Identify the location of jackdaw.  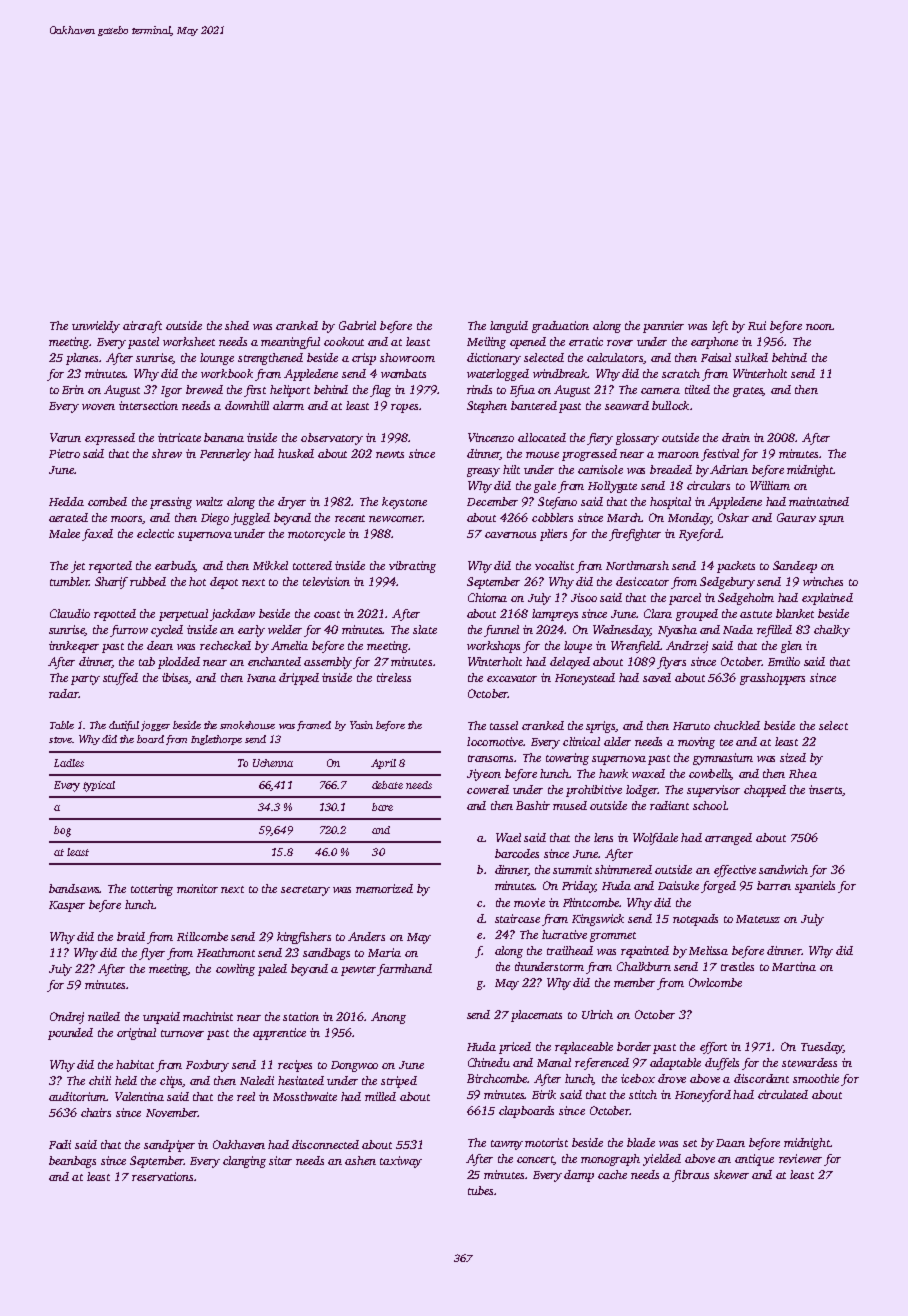
(232, 615).
